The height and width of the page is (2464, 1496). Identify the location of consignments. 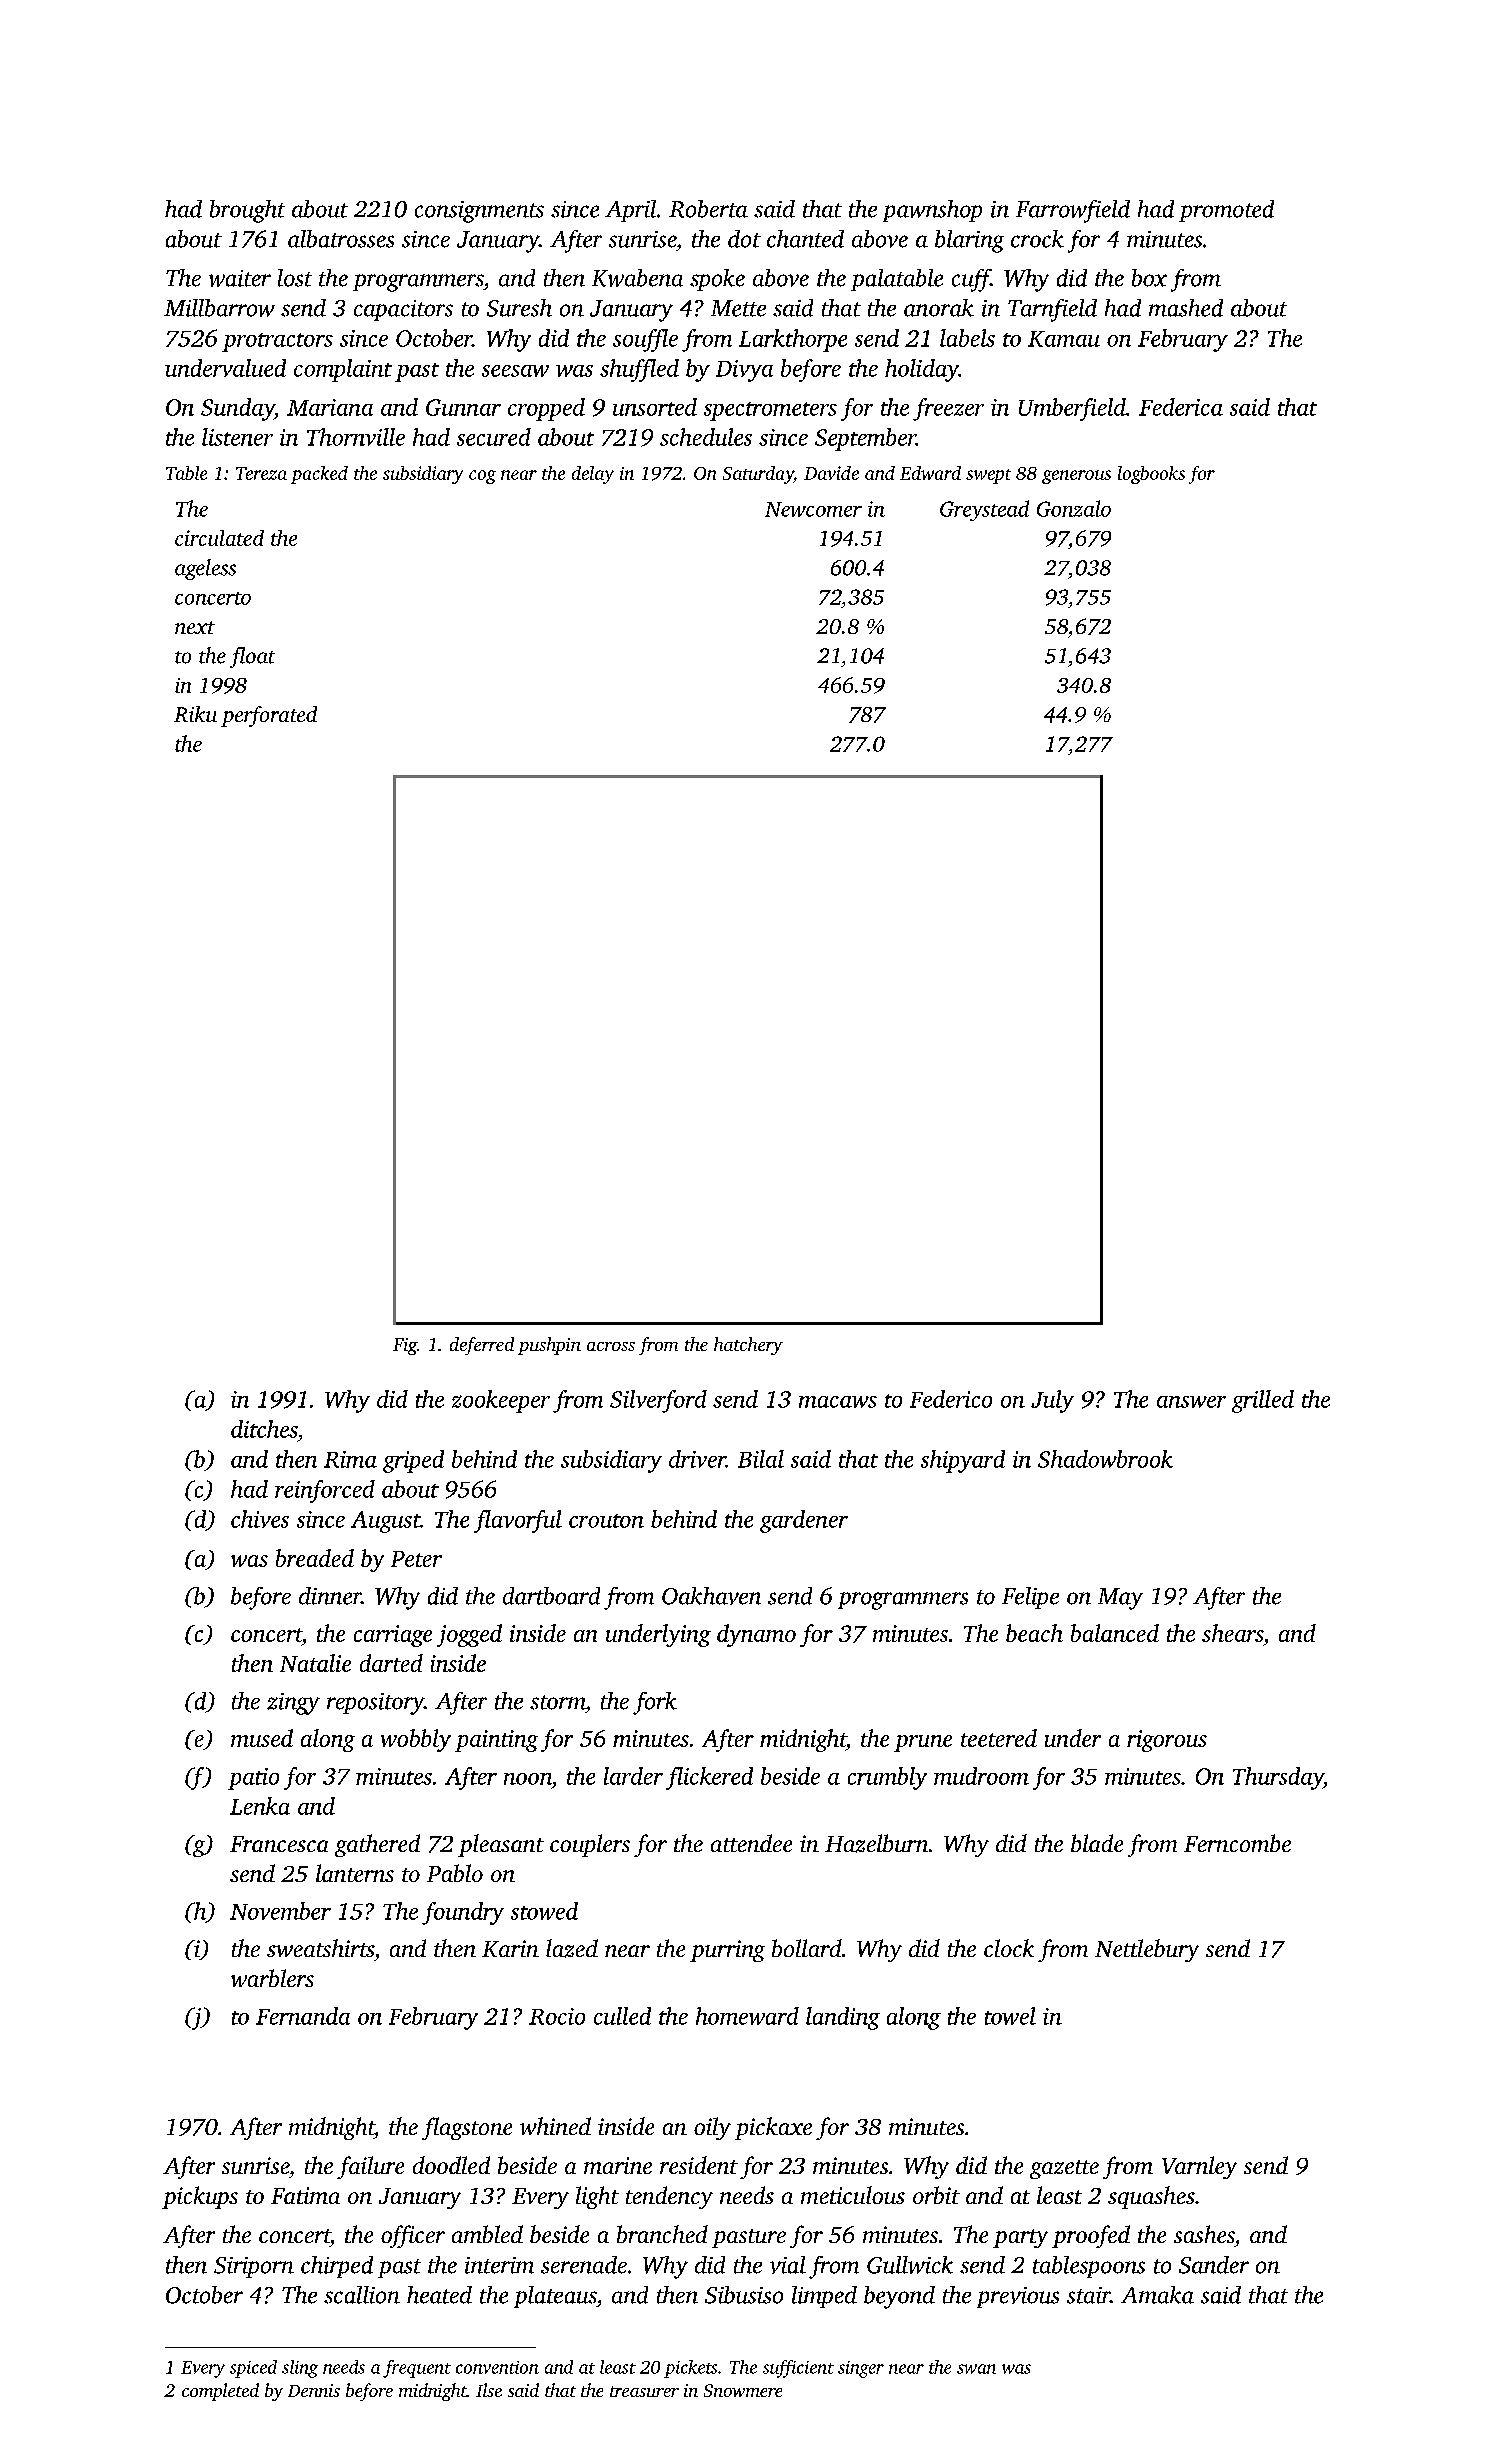
(479, 212).
